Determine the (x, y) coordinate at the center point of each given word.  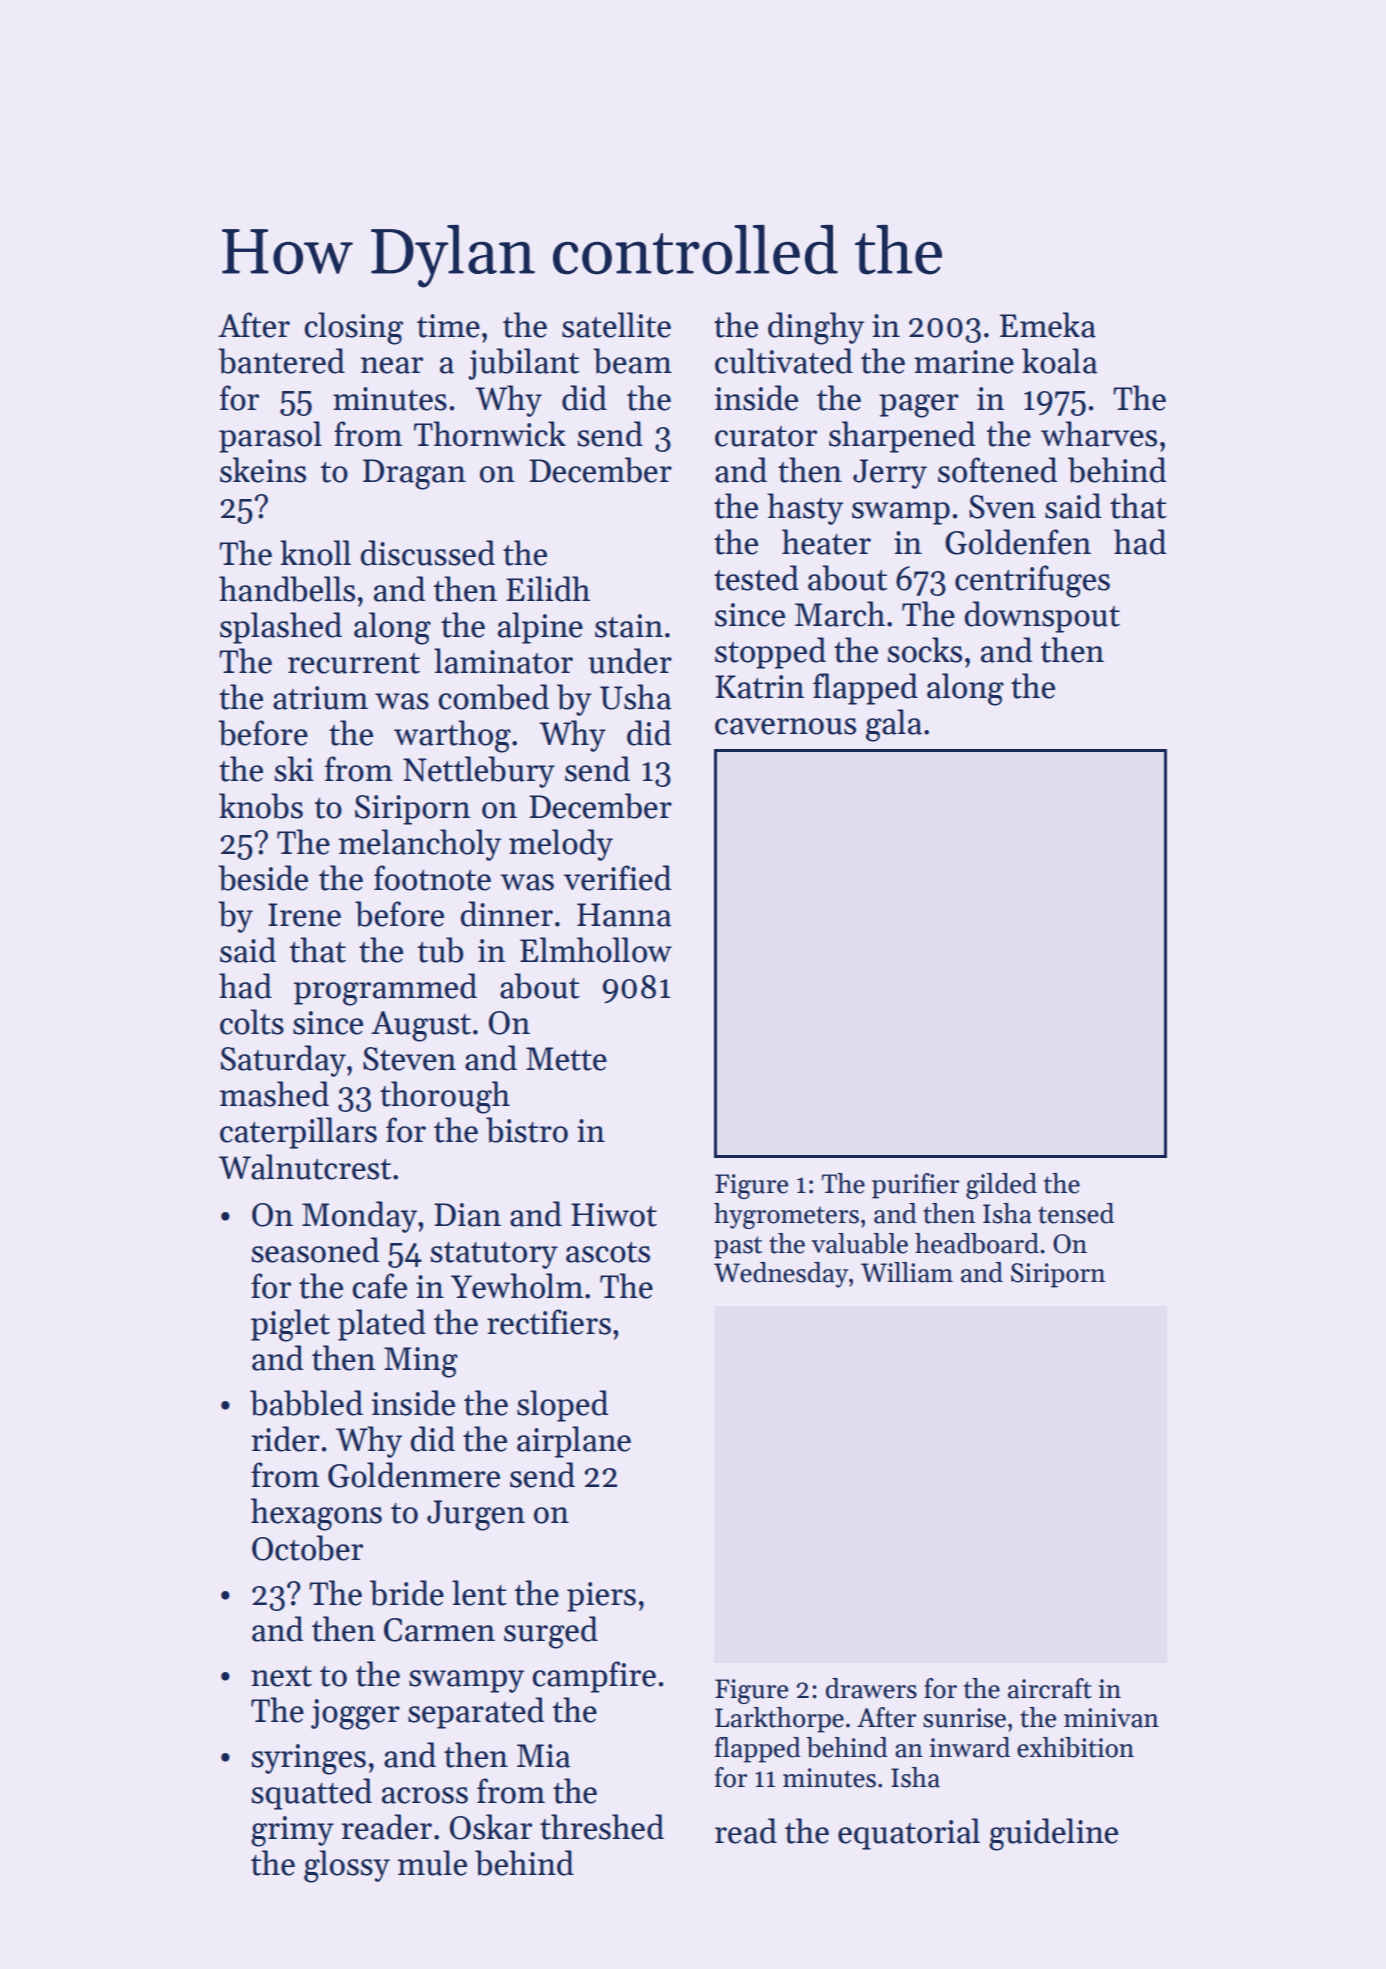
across (425, 1795)
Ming (421, 1362)
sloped (562, 1406)
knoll (315, 553)
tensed (1076, 1213)
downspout (1042, 617)
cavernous (785, 726)
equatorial (909, 1834)
